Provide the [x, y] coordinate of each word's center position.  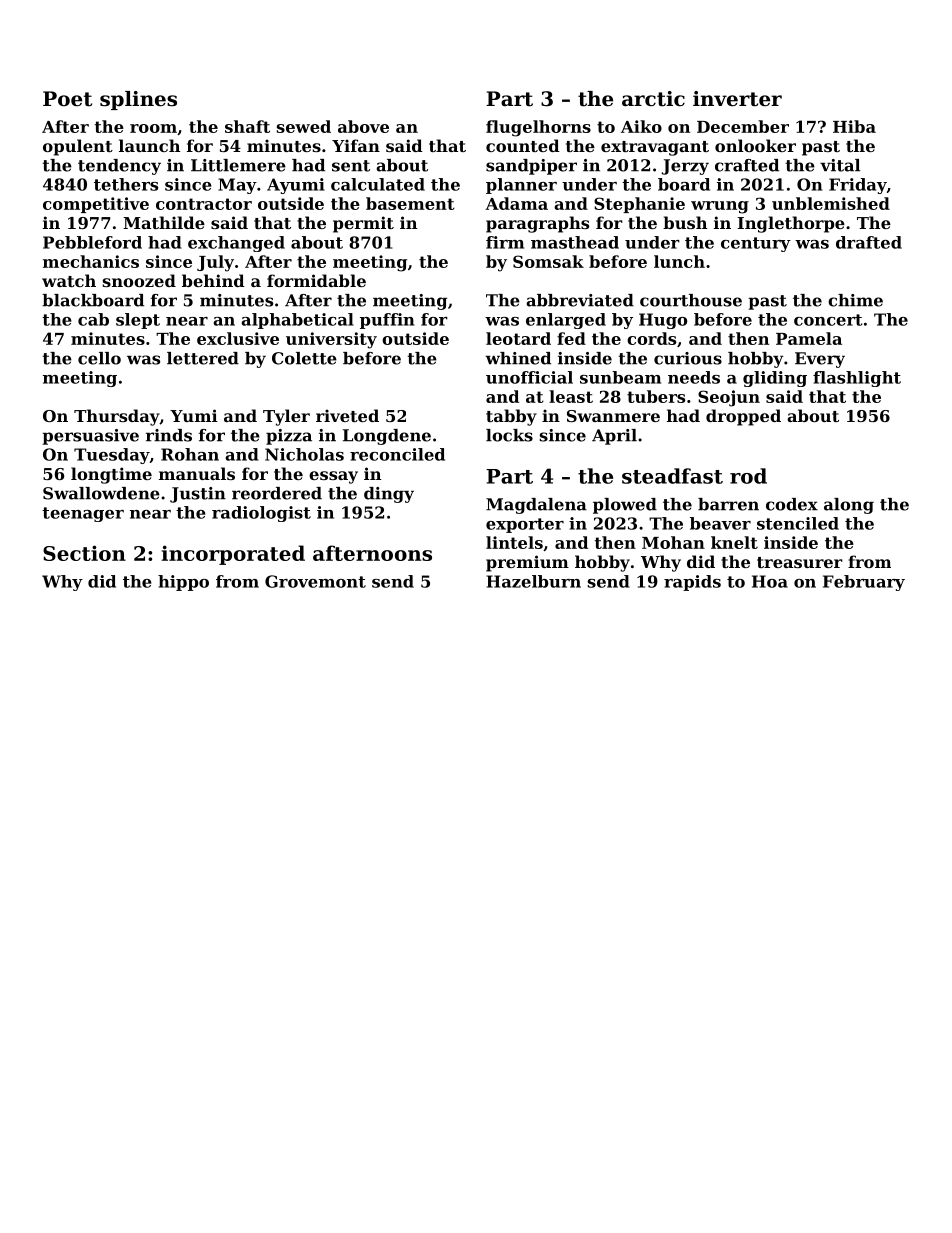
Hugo [663, 321]
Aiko [641, 126]
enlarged [566, 321]
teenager [83, 514]
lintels [514, 542]
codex [792, 504]
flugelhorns [538, 128]
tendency [119, 167]
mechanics [91, 261]
